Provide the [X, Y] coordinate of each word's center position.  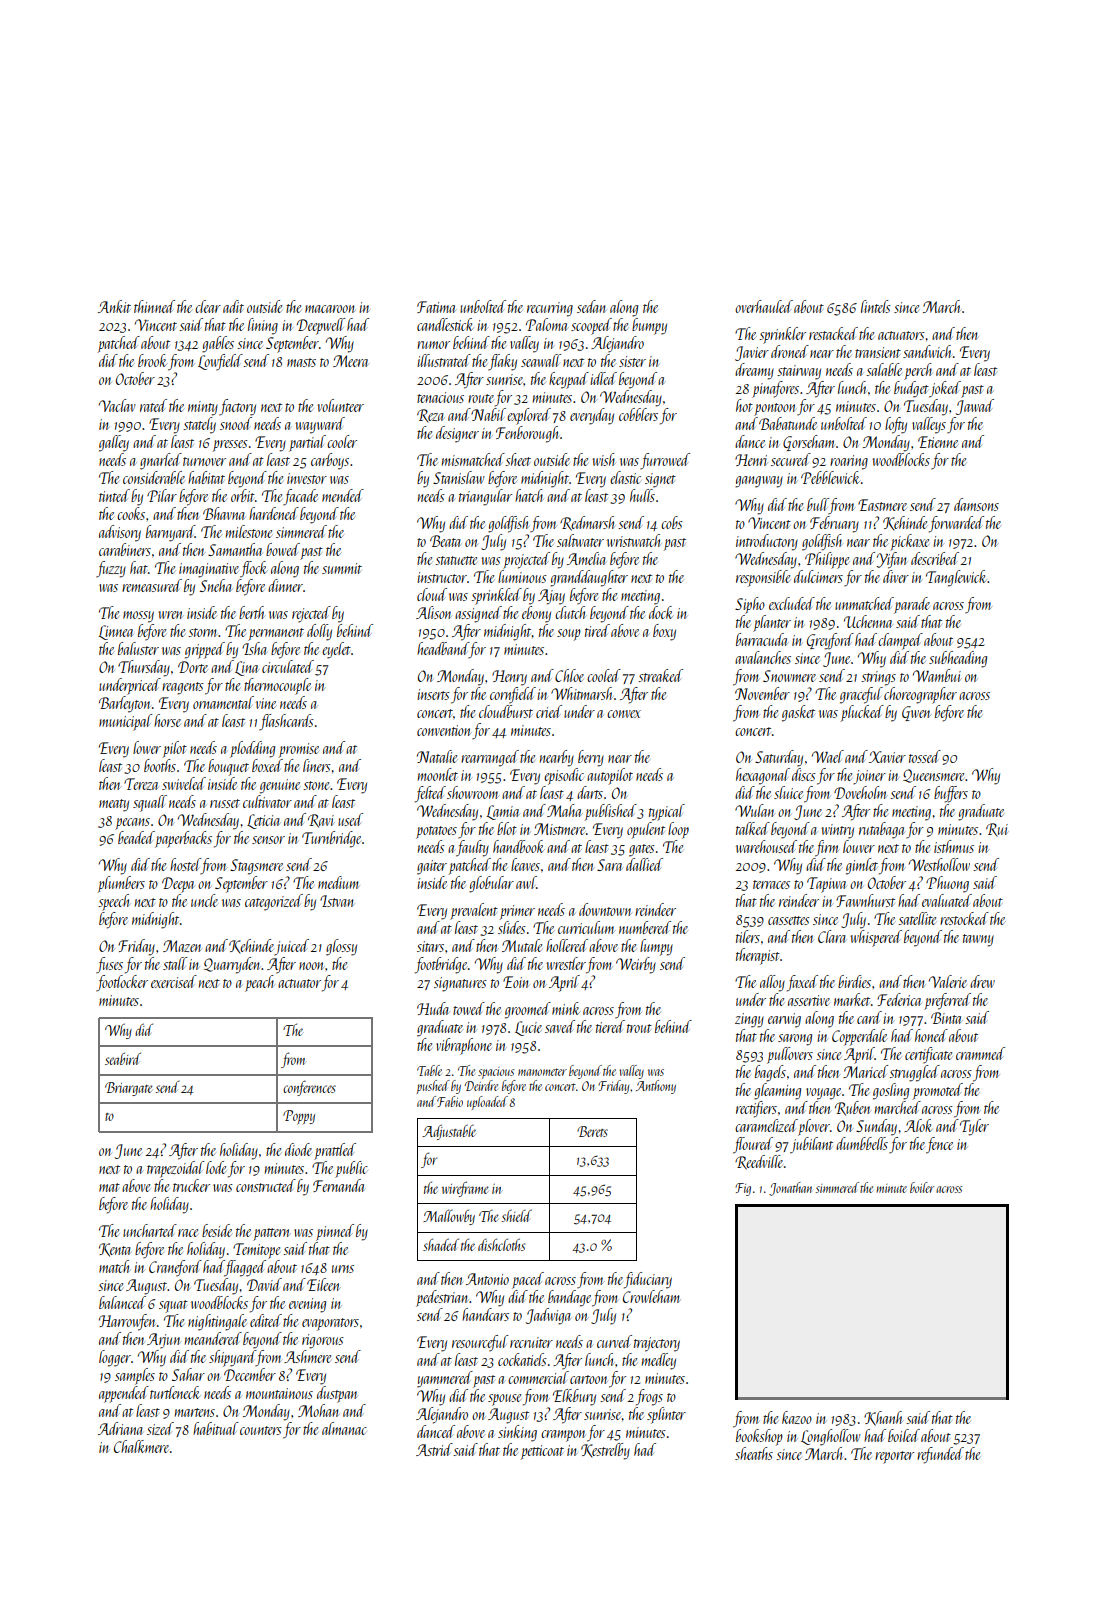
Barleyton [125, 704]
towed [469, 1008]
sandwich [927, 351]
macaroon [330, 309]
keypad [569, 380]
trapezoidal [175, 1169]
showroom [473, 792]
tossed [925, 756]
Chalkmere [141, 1446]
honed [931, 1035]
